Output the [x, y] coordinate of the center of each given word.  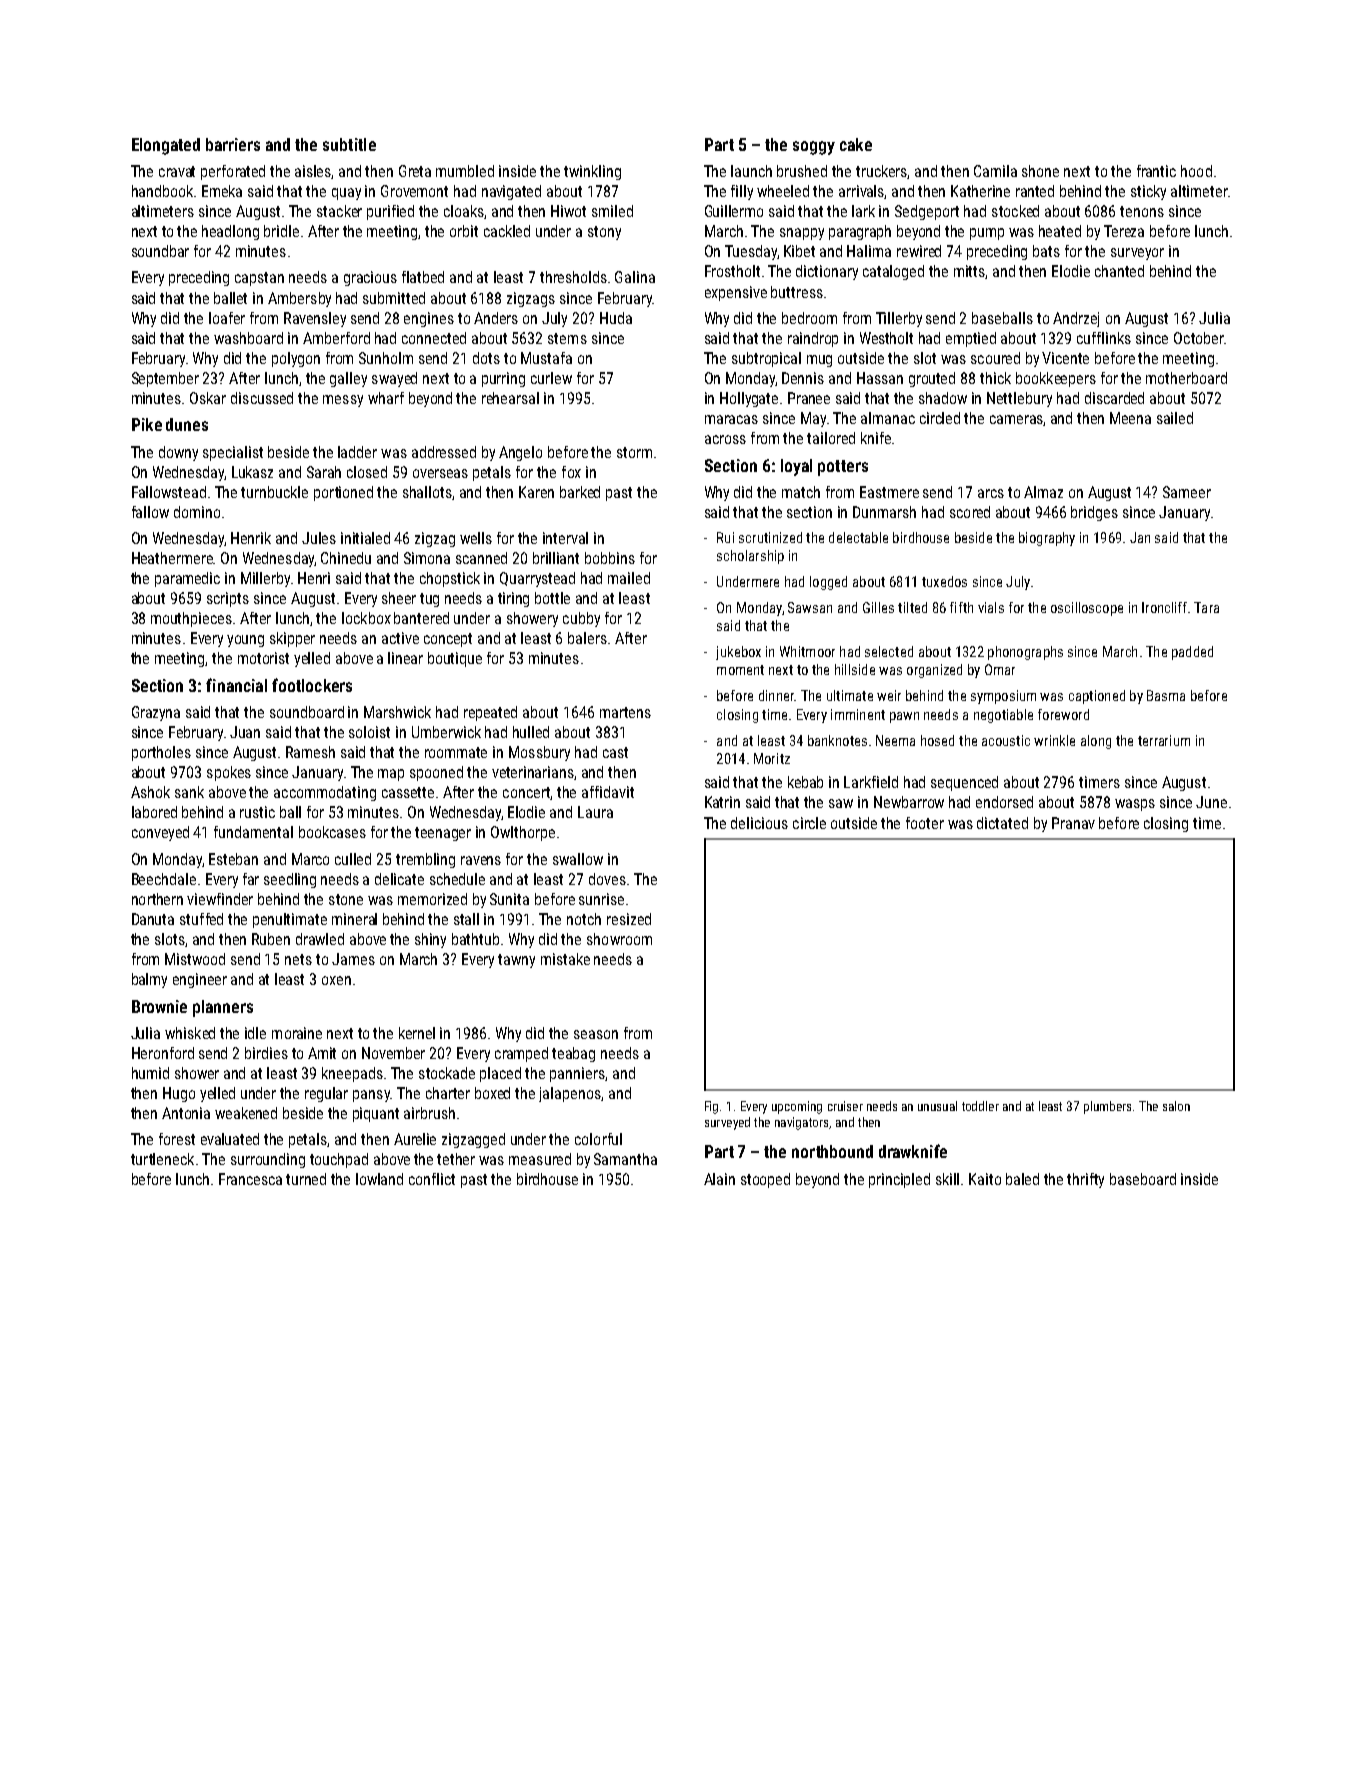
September [165, 379]
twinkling [592, 172]
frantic [1156, 171]
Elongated [166, 146]
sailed [1175, 418]
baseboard [1143, 1179]
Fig [711, 1107]
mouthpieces [191, 619]
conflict [432, 1179]
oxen [336, 980]
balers [587, 638]
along [1096, 742]
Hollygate [749, 399]
